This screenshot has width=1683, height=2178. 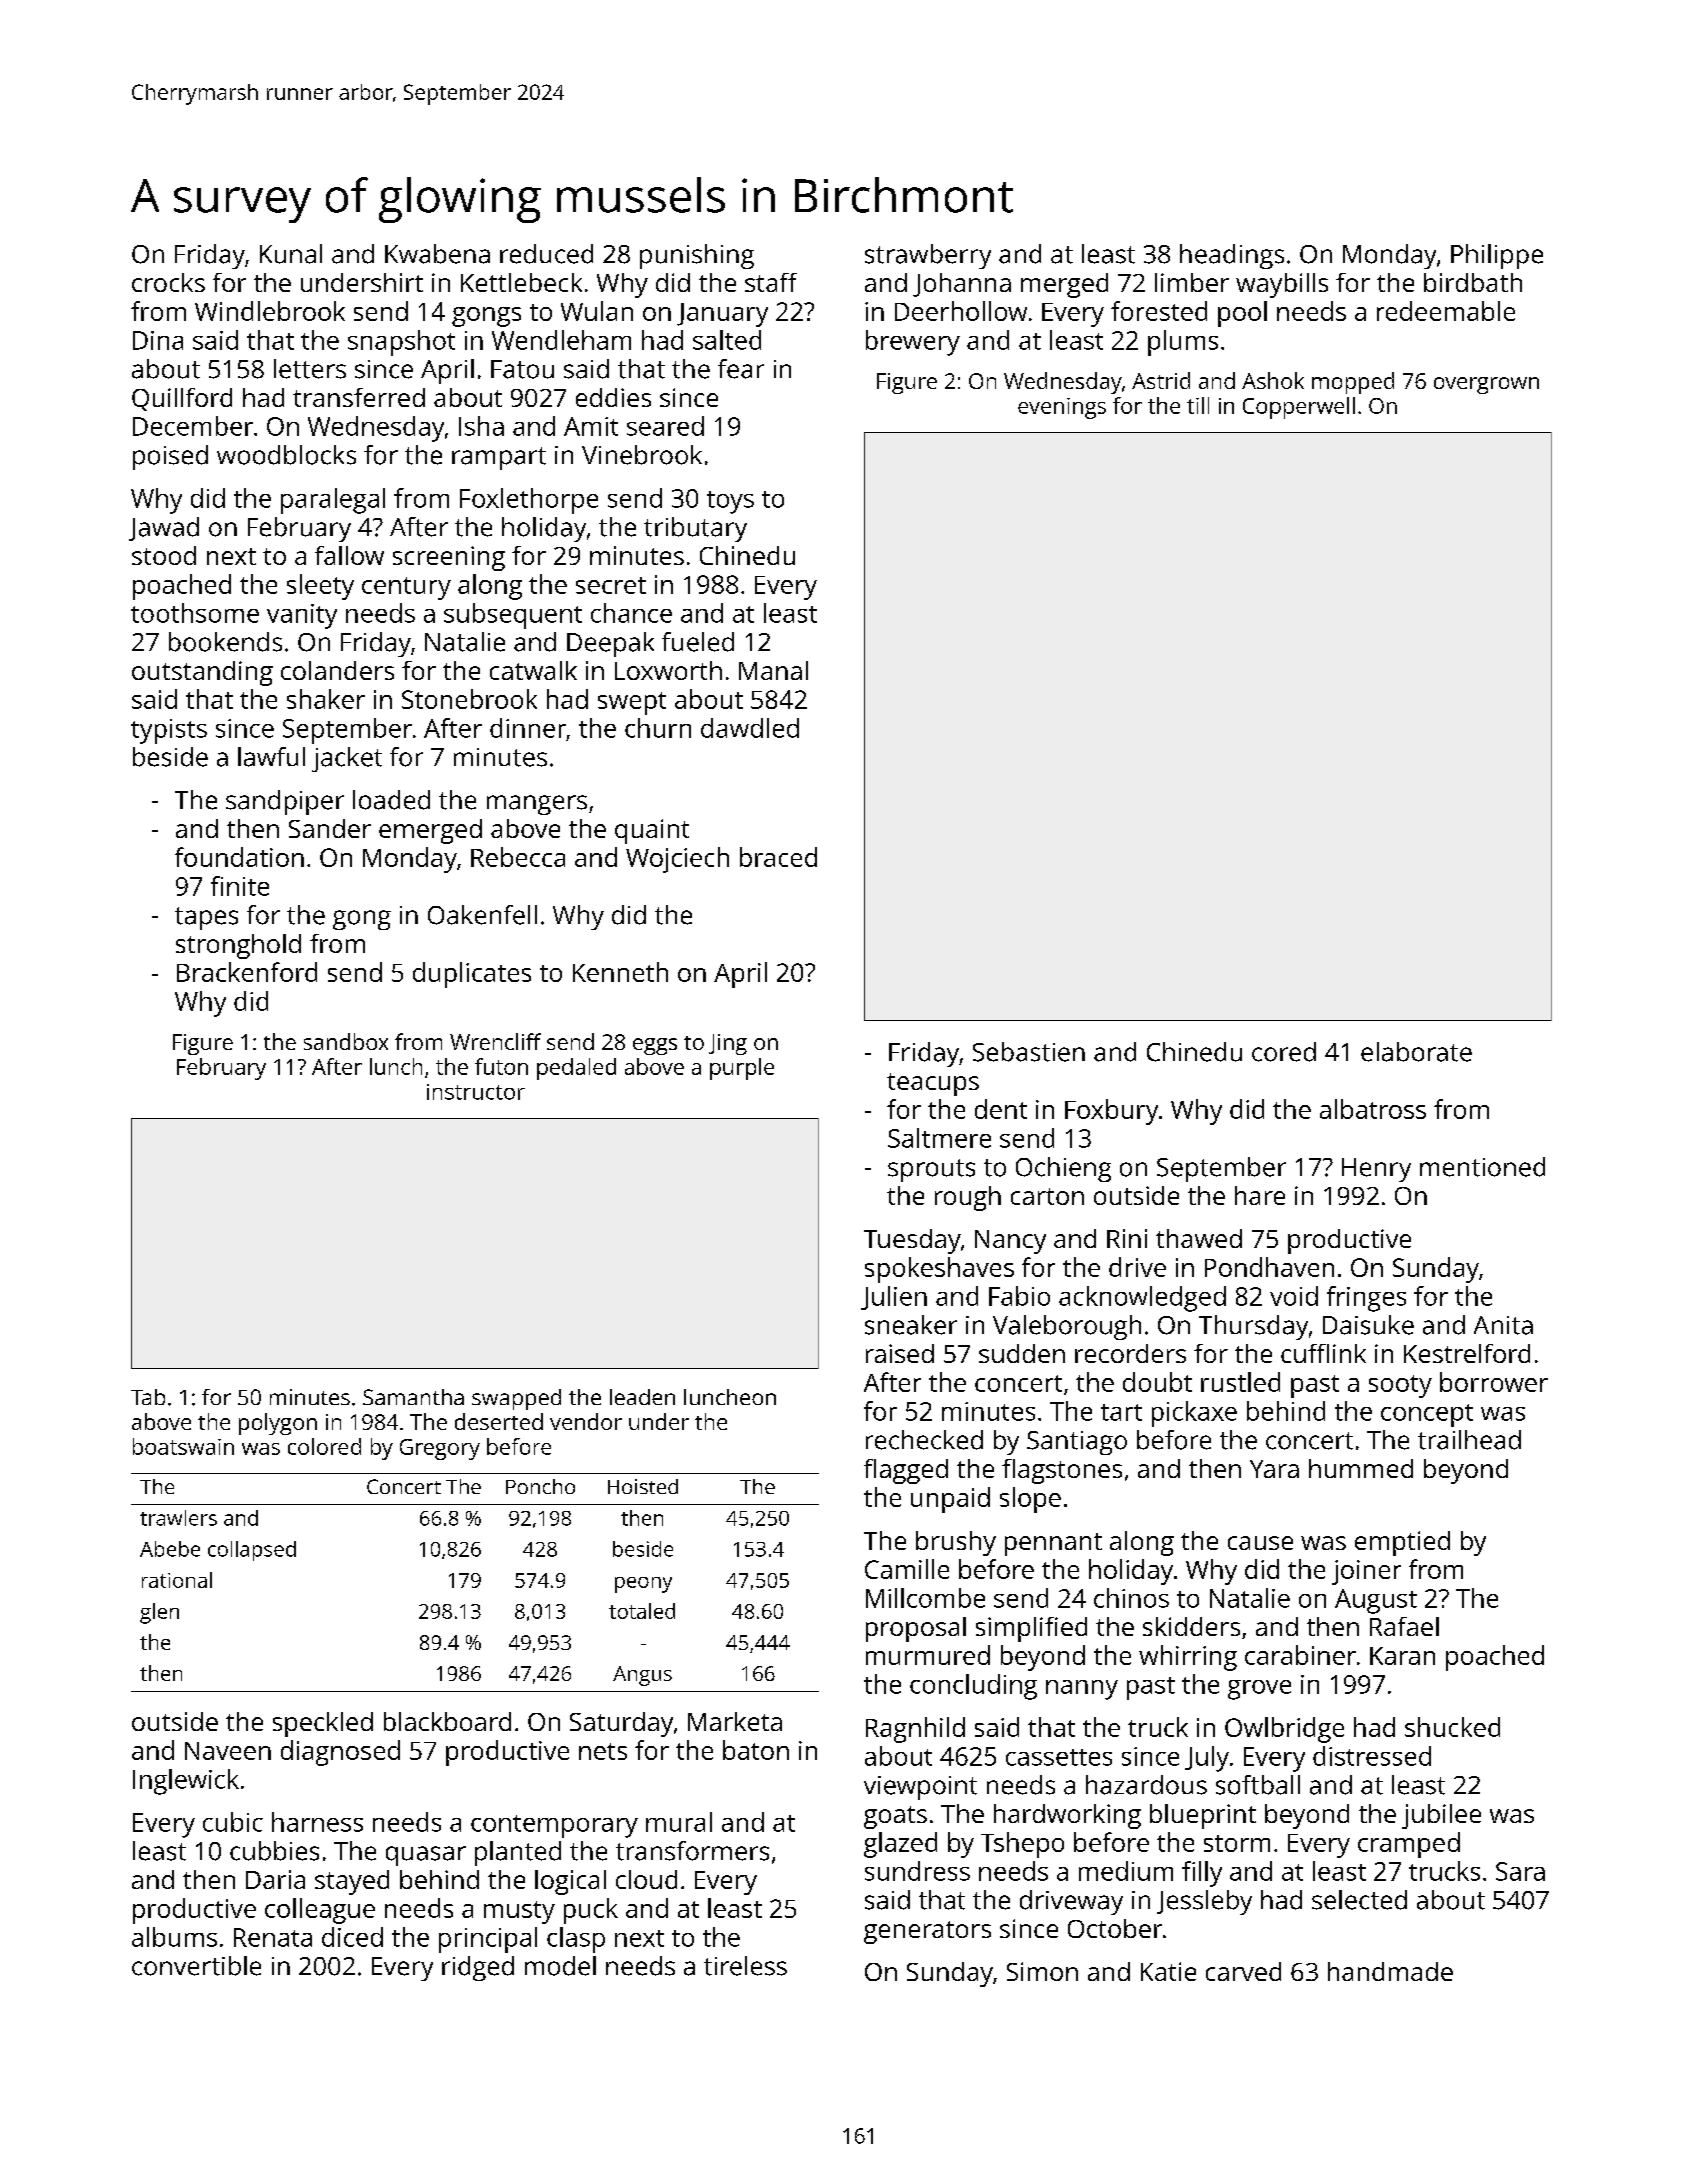 What do you see at coordinates (728, 1044) in the screenshot?
I see `Jing` at bounding box center [728, 1044].
